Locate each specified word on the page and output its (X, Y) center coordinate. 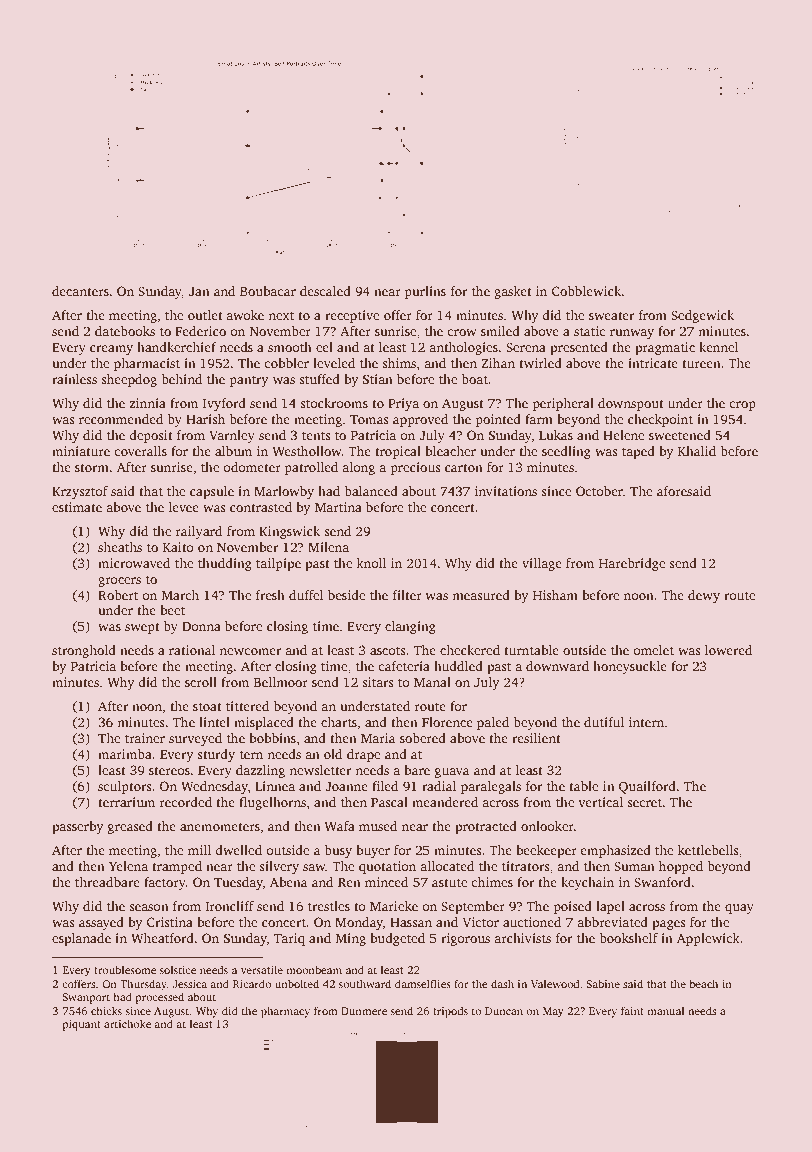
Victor (480, 922)
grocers (119, 582)
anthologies (463, 348)
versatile (262, 969)
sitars (378, 682)
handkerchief (176, 347)
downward (557, 666)
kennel (718, 347)
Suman (634, 866)
